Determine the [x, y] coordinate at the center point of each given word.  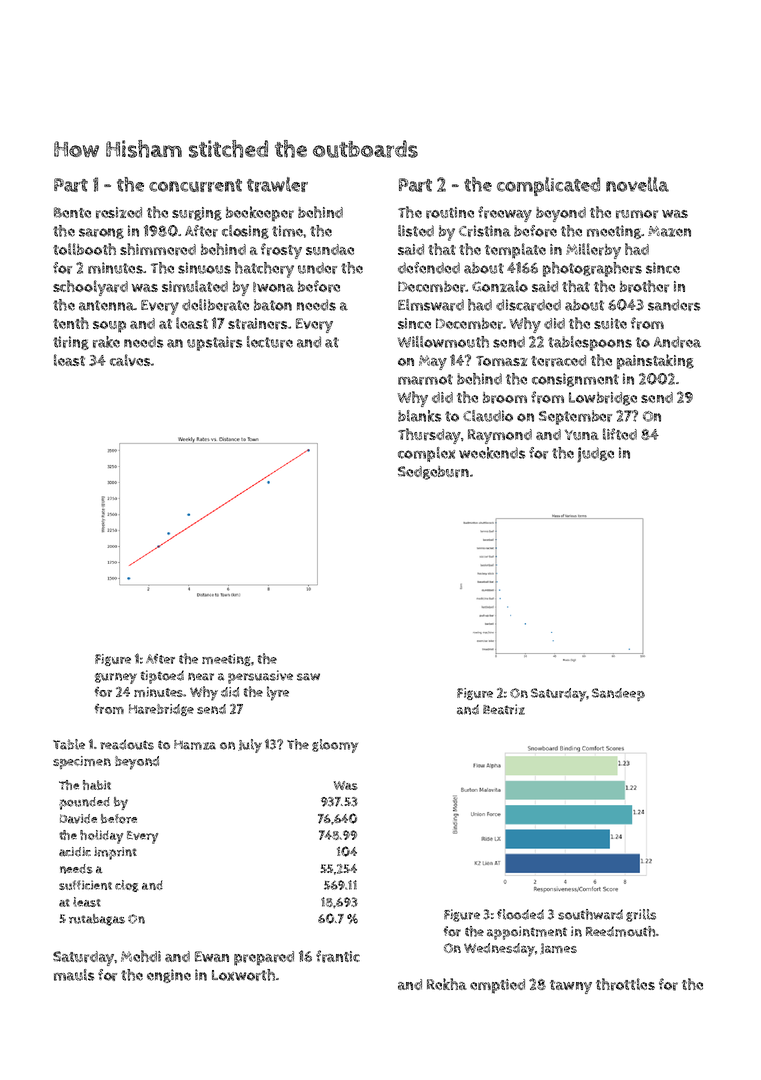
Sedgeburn [433, 473]
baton [273, 305]
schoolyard [90, 288]
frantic [338, 956]
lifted [620, 434]
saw [308, 677]
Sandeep [618, 694]
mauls [74, 975]
